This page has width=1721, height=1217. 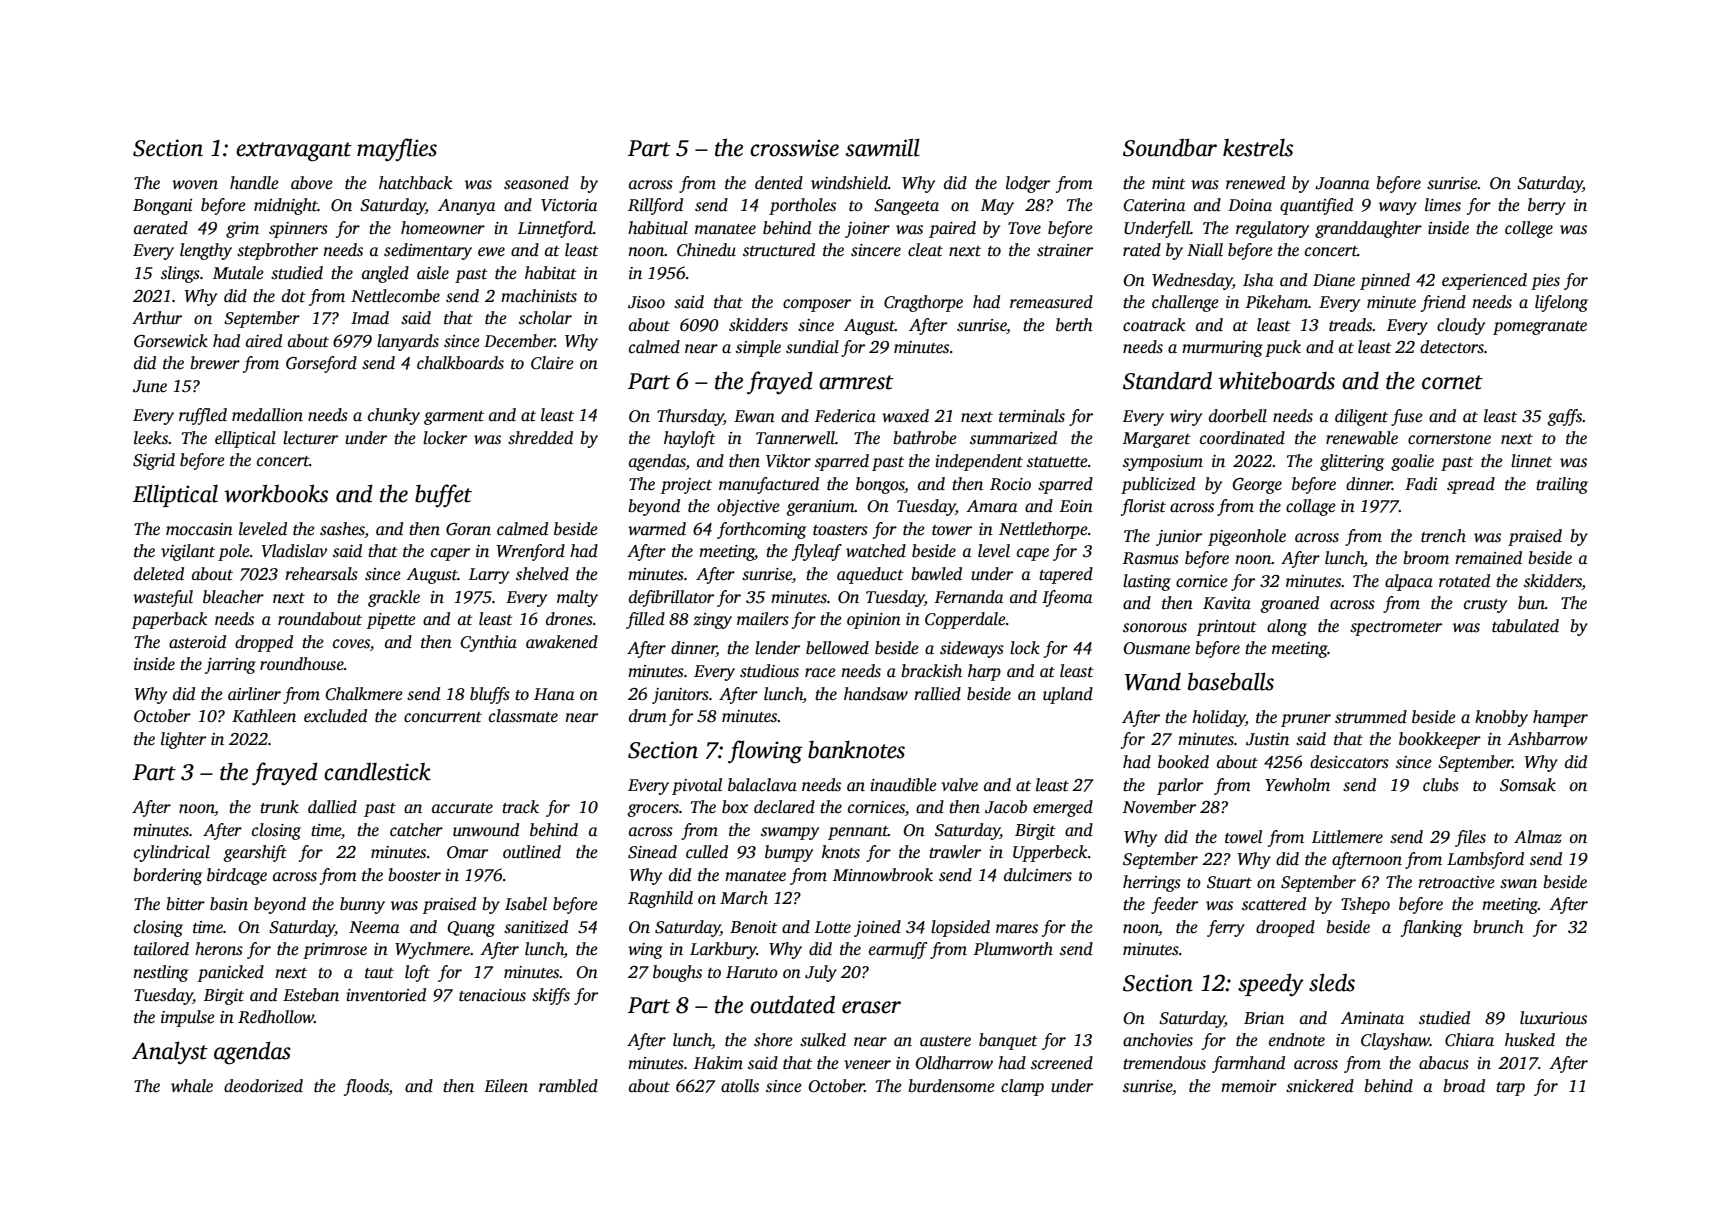 I want to click on mayflies, so click(x=397, y=150).
